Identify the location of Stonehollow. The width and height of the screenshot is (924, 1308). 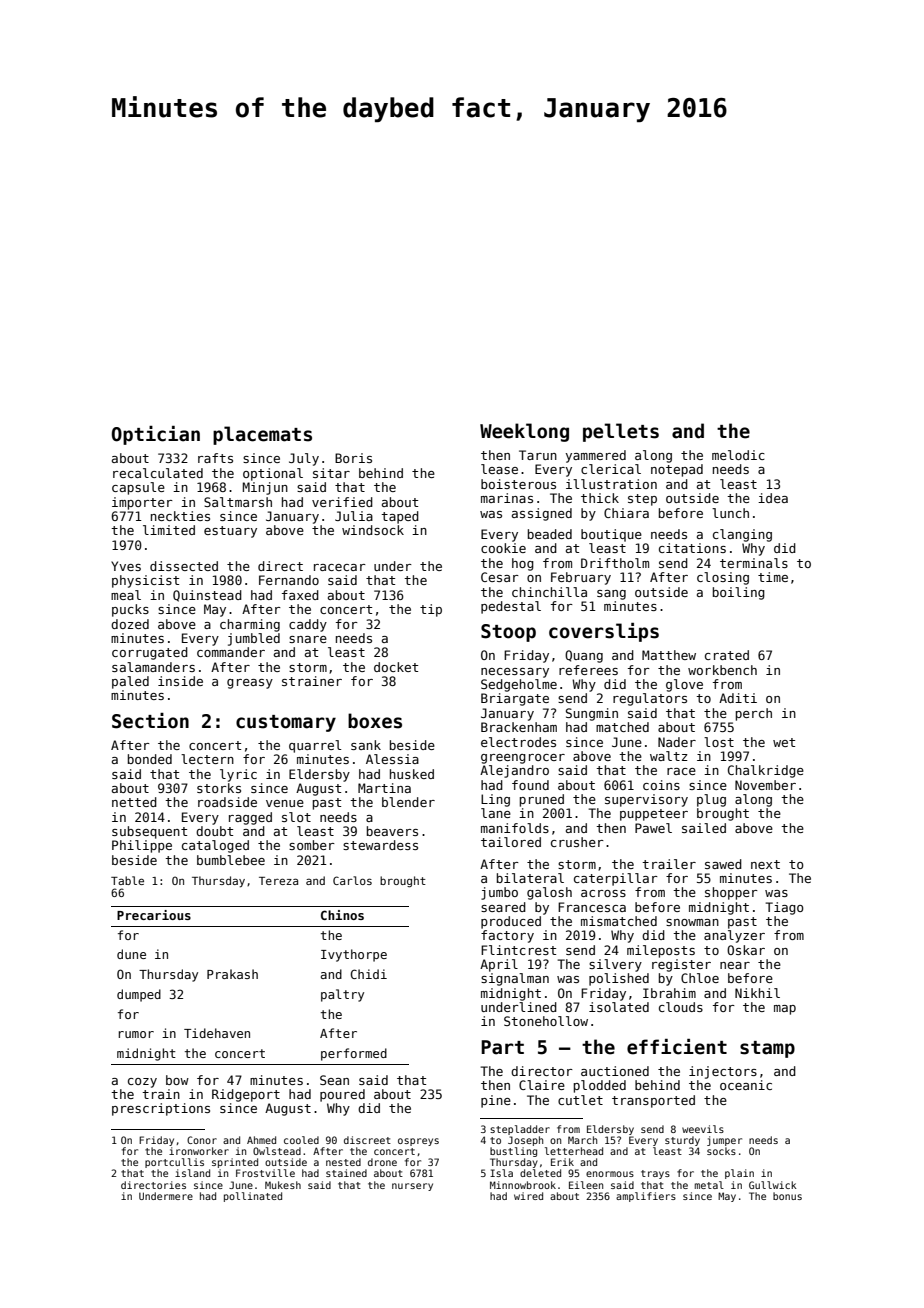
(546, 1021).
